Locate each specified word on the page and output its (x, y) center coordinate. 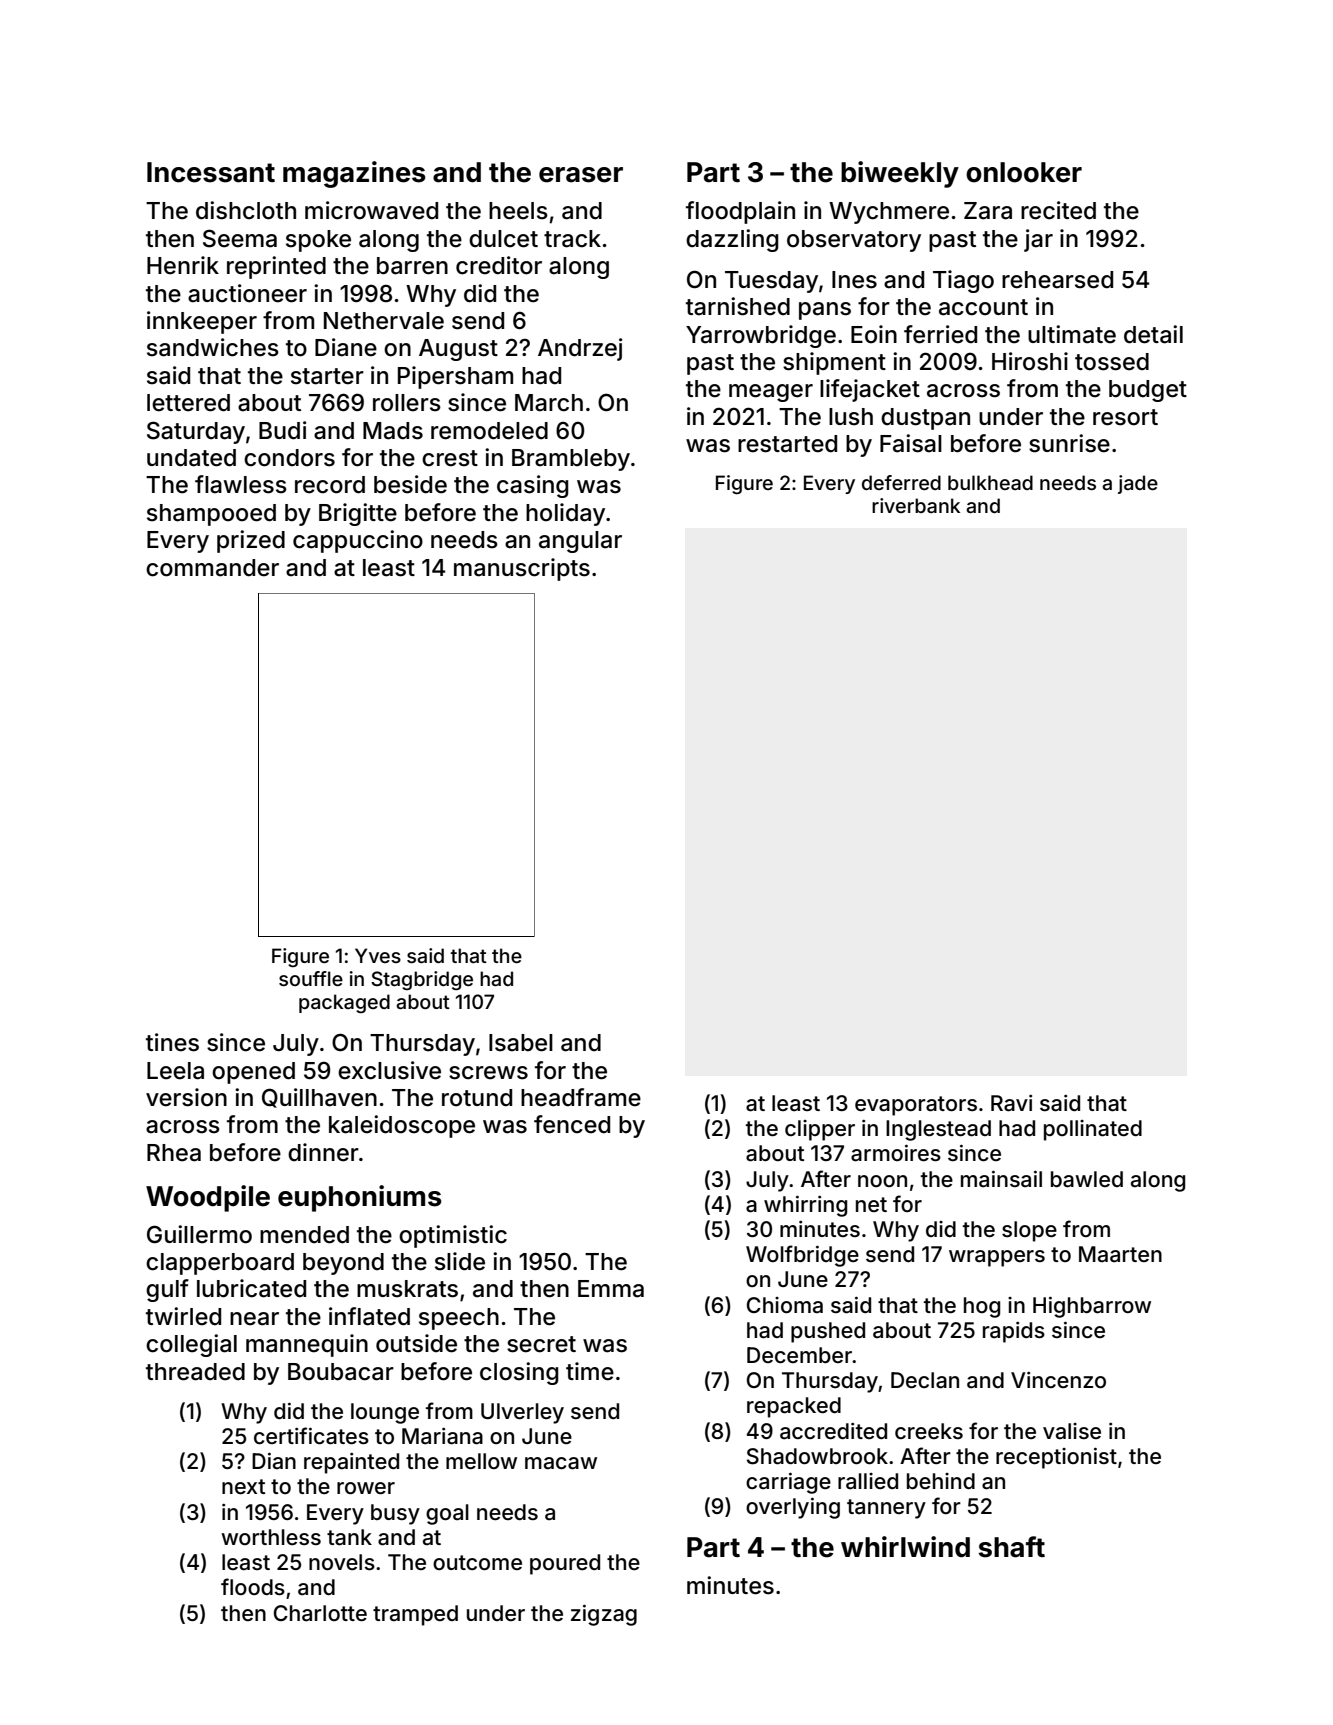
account (983, 307)
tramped (415, 1615)
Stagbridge (422, 980)
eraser (581, 175)
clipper (820, 1130)
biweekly (900, 174)
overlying (793, 1508)
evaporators (916, 1106)
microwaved (371, 210)
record (330, 485)
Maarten (1120, 1254)
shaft (1011, 1547)
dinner (323, 1152)
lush (851, 417)
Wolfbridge (802, 1256)
